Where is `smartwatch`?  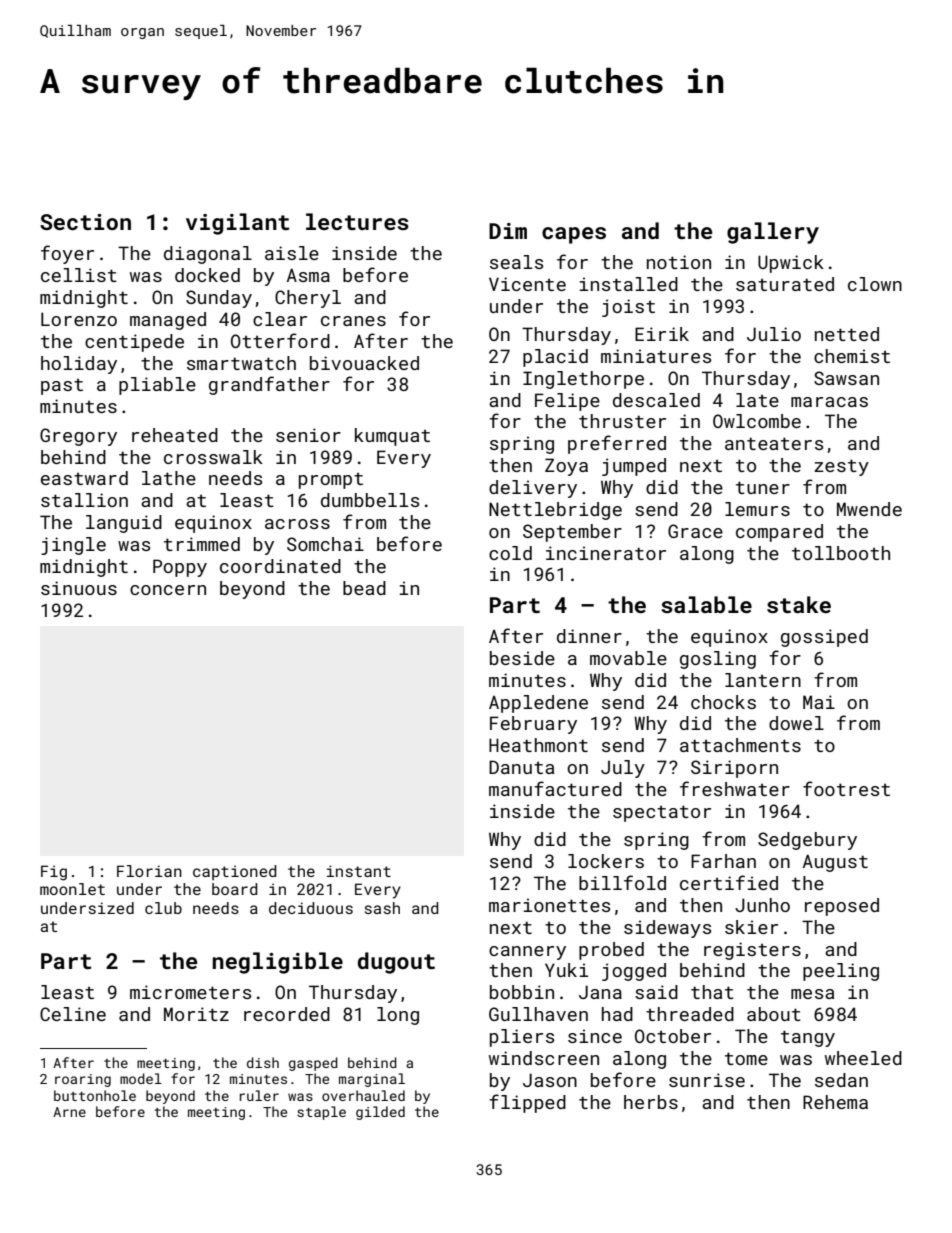
smartwatch is located at coordinates (241, 363).
